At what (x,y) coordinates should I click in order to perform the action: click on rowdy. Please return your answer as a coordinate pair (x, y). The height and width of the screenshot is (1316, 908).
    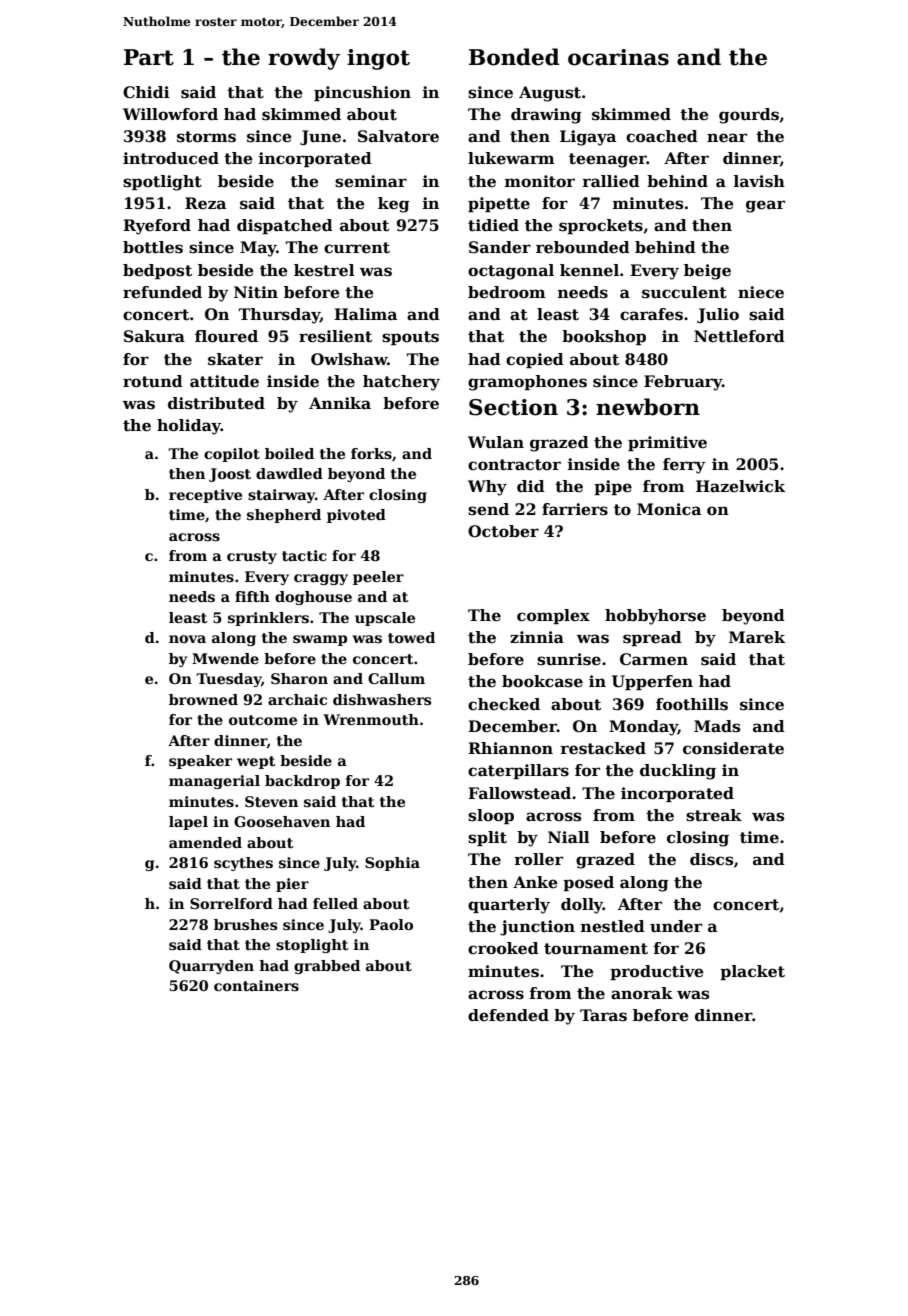
    Looking at the image, I should click on (304, 59).
